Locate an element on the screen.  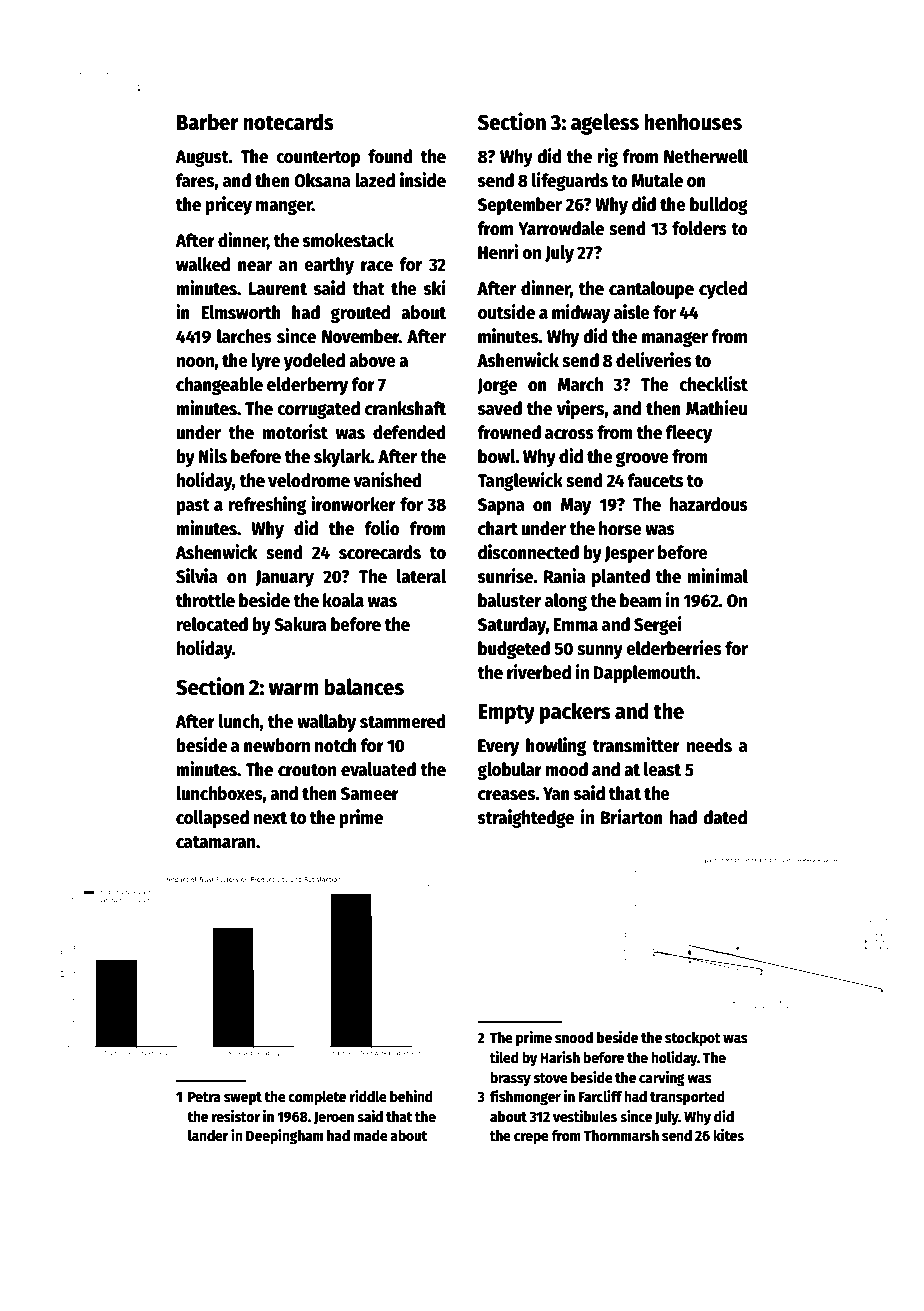
refreshing is located at coordinates (267, 505).
